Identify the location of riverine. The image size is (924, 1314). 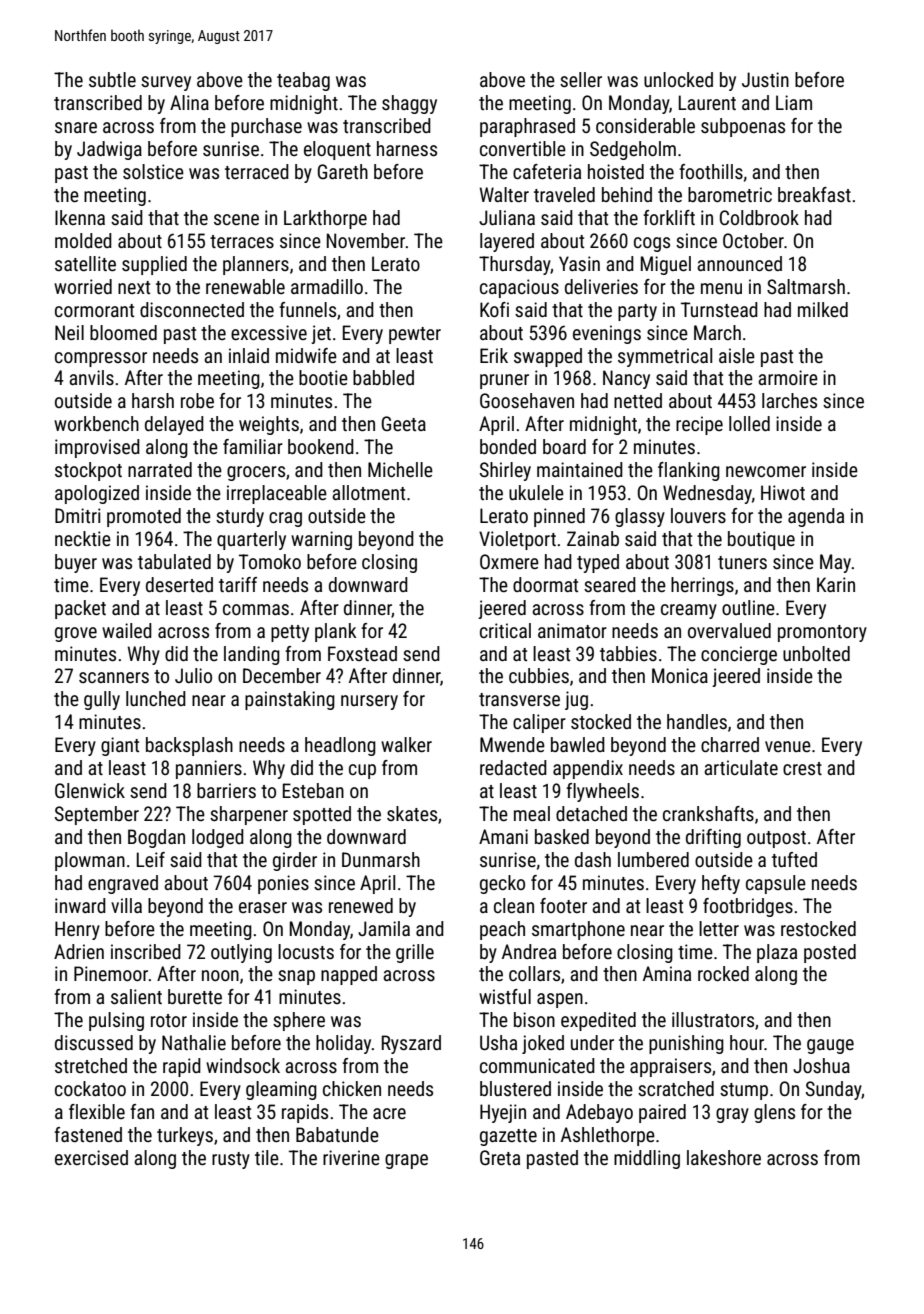
(351, 1157).
